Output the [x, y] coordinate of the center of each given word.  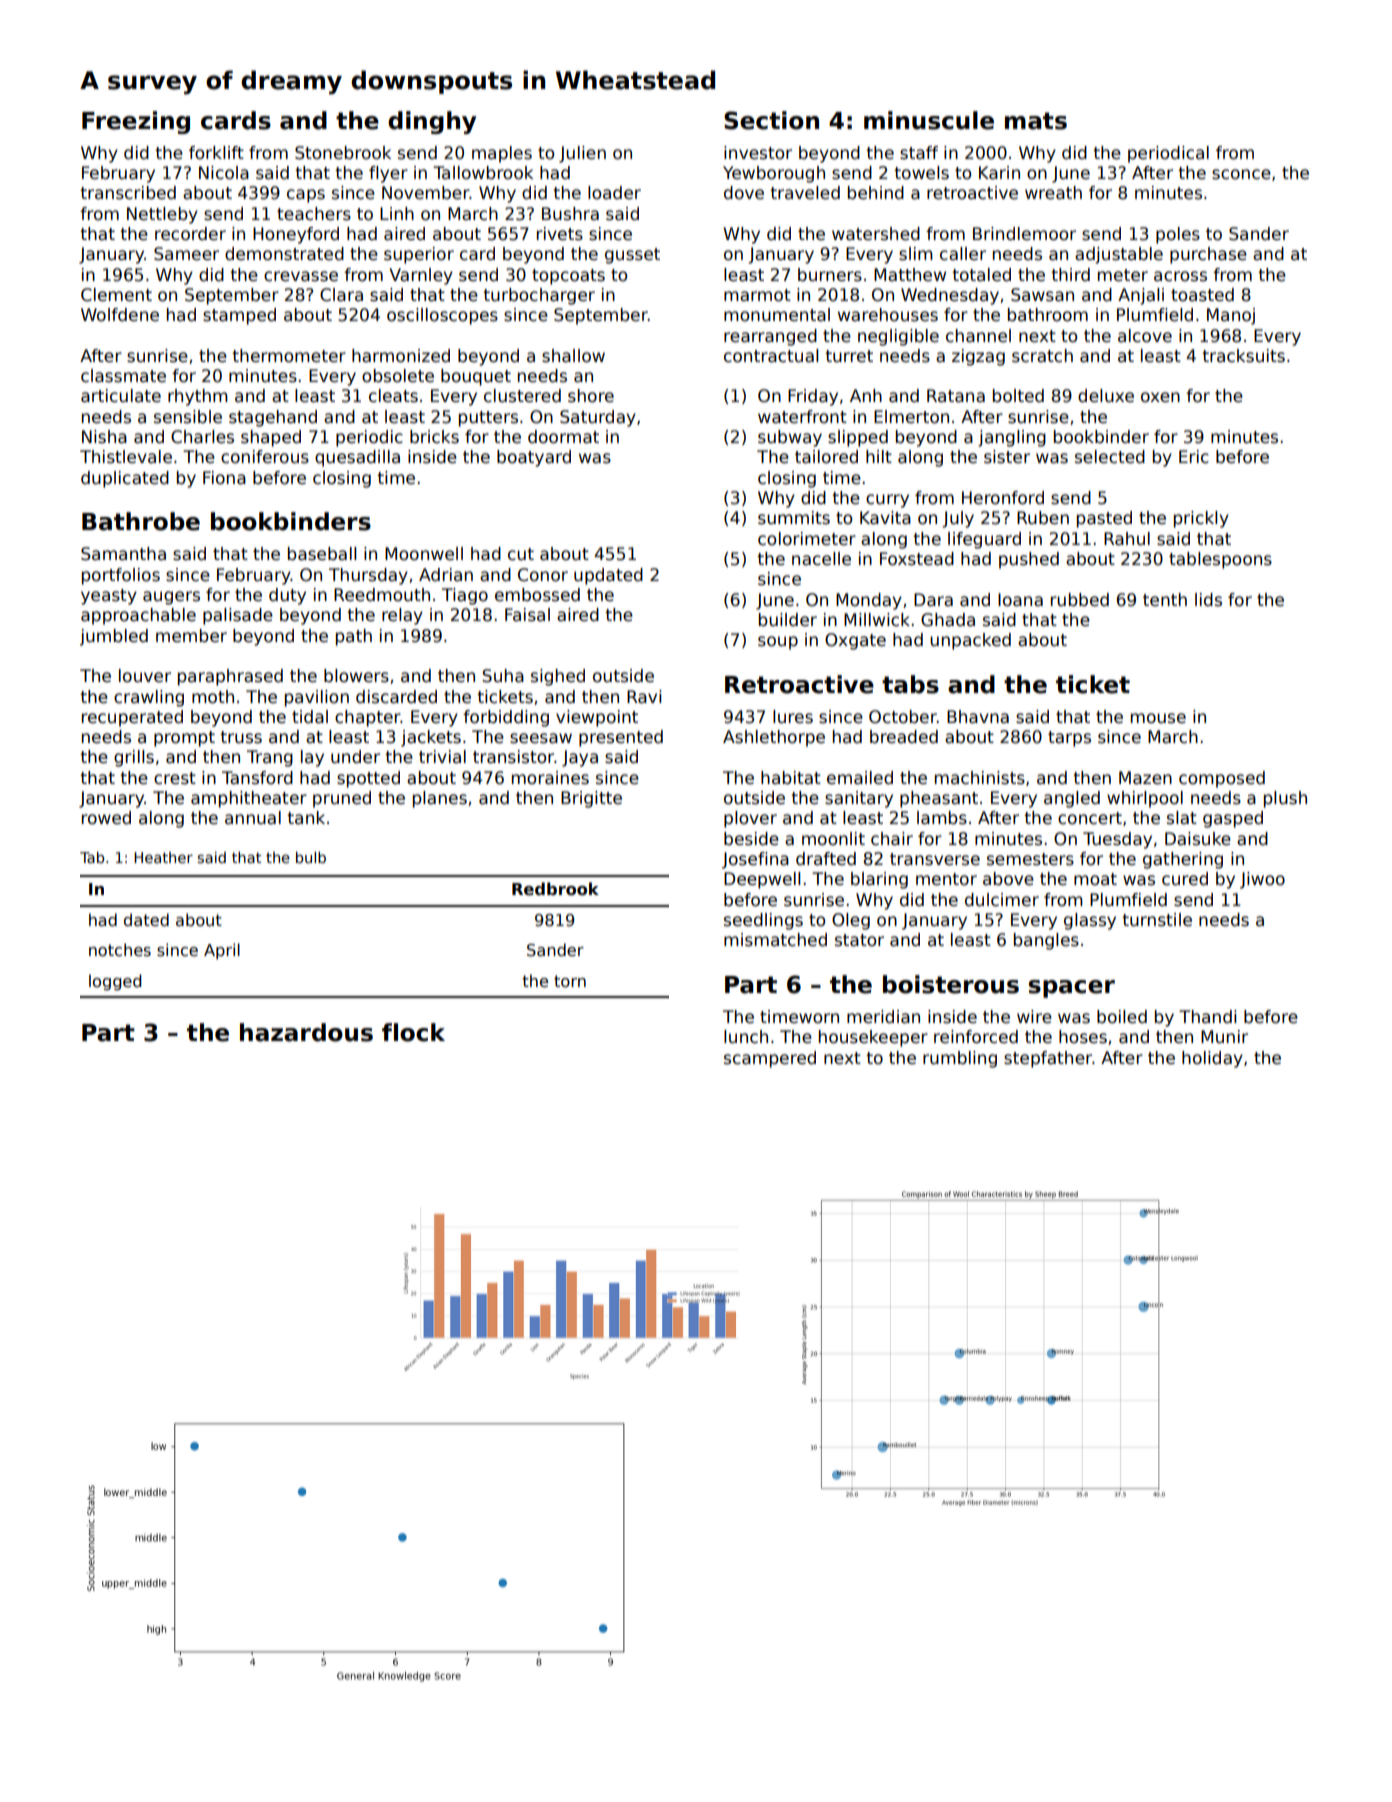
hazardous [306, 1032]
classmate [123, 376]
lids [1208, 600]
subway [790, 438]
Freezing [136, 122]
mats [1036, 121]
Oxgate [855, 641]
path [354, 637]
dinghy [432, 122]
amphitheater [249, 799]
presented [621, 738]
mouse [1158, 718]
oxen [1160, 397]
